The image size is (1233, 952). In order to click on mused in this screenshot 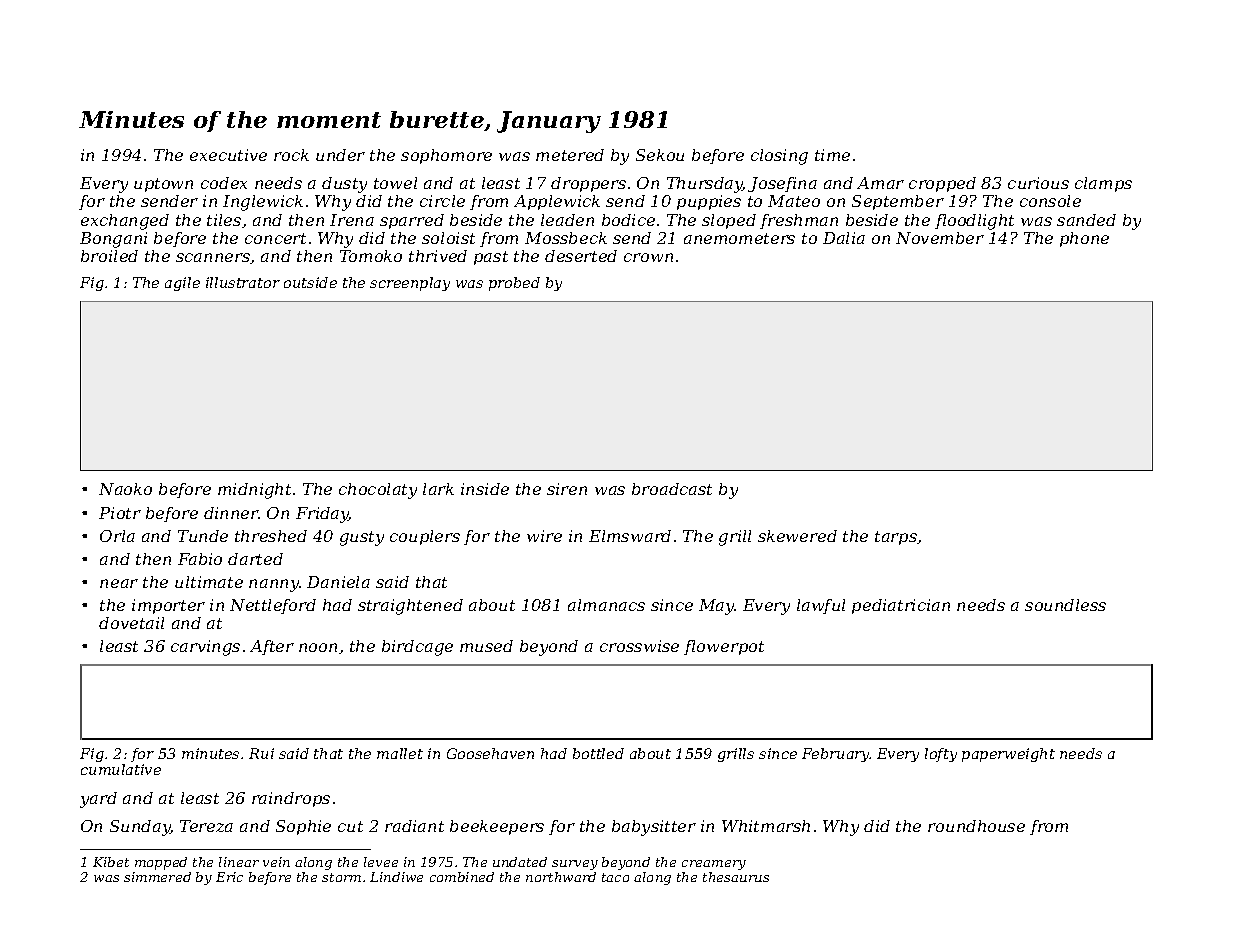, I will do `click(486, 646)`.
